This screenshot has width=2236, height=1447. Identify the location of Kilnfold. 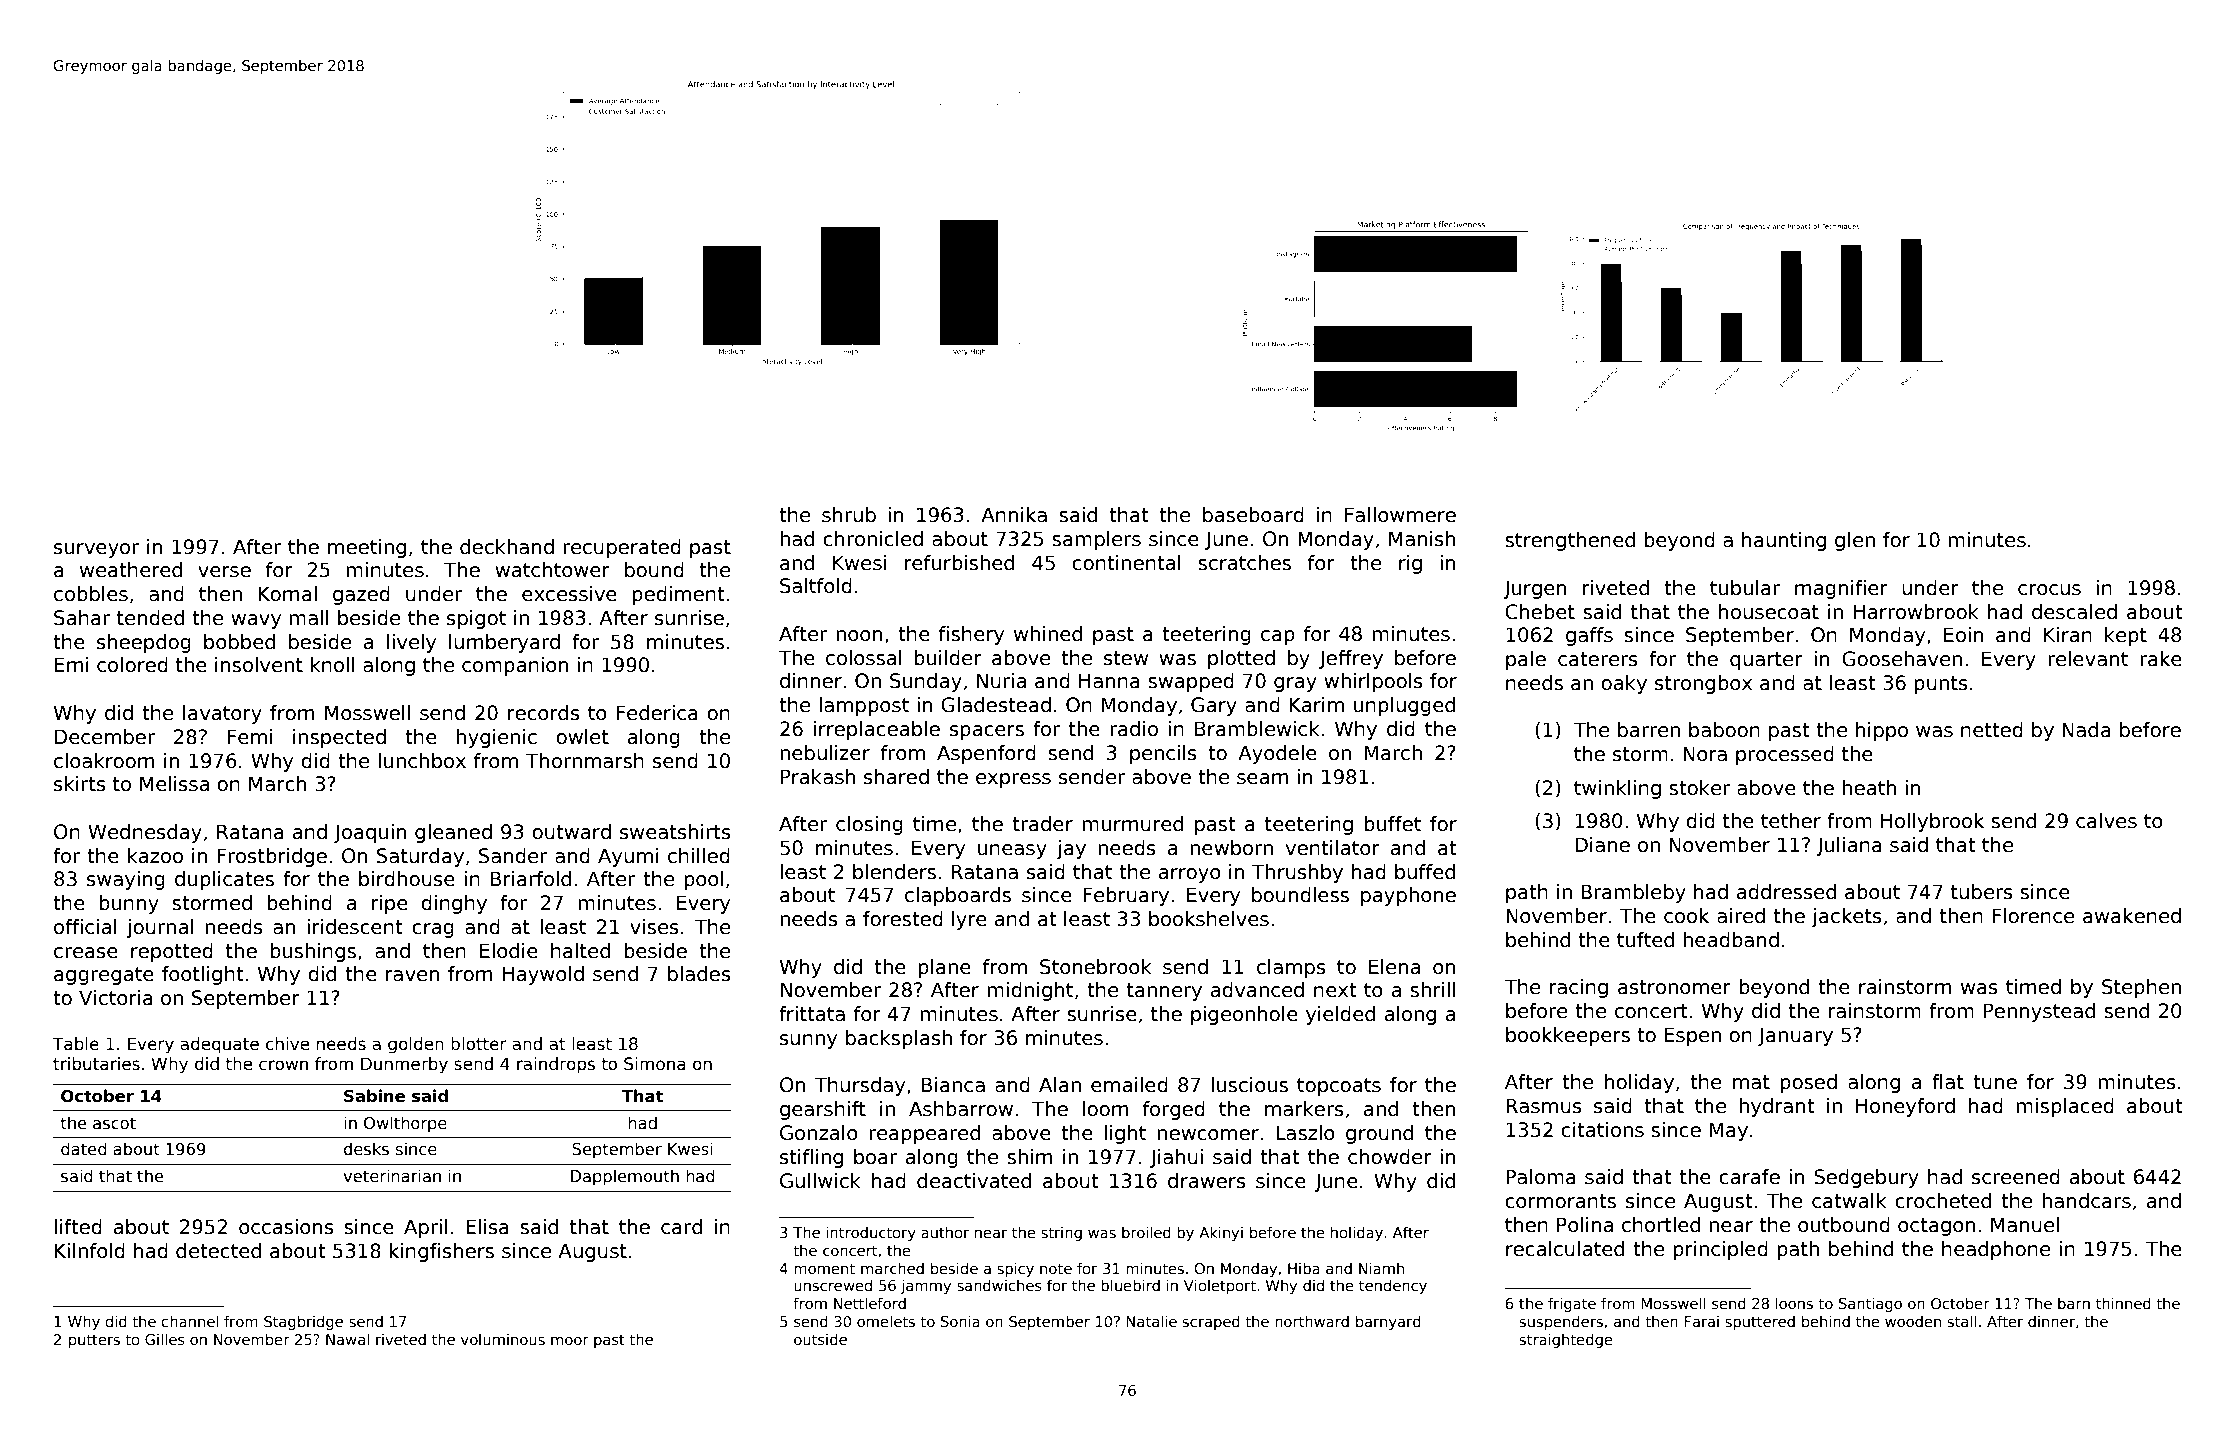
(90, 1251).
